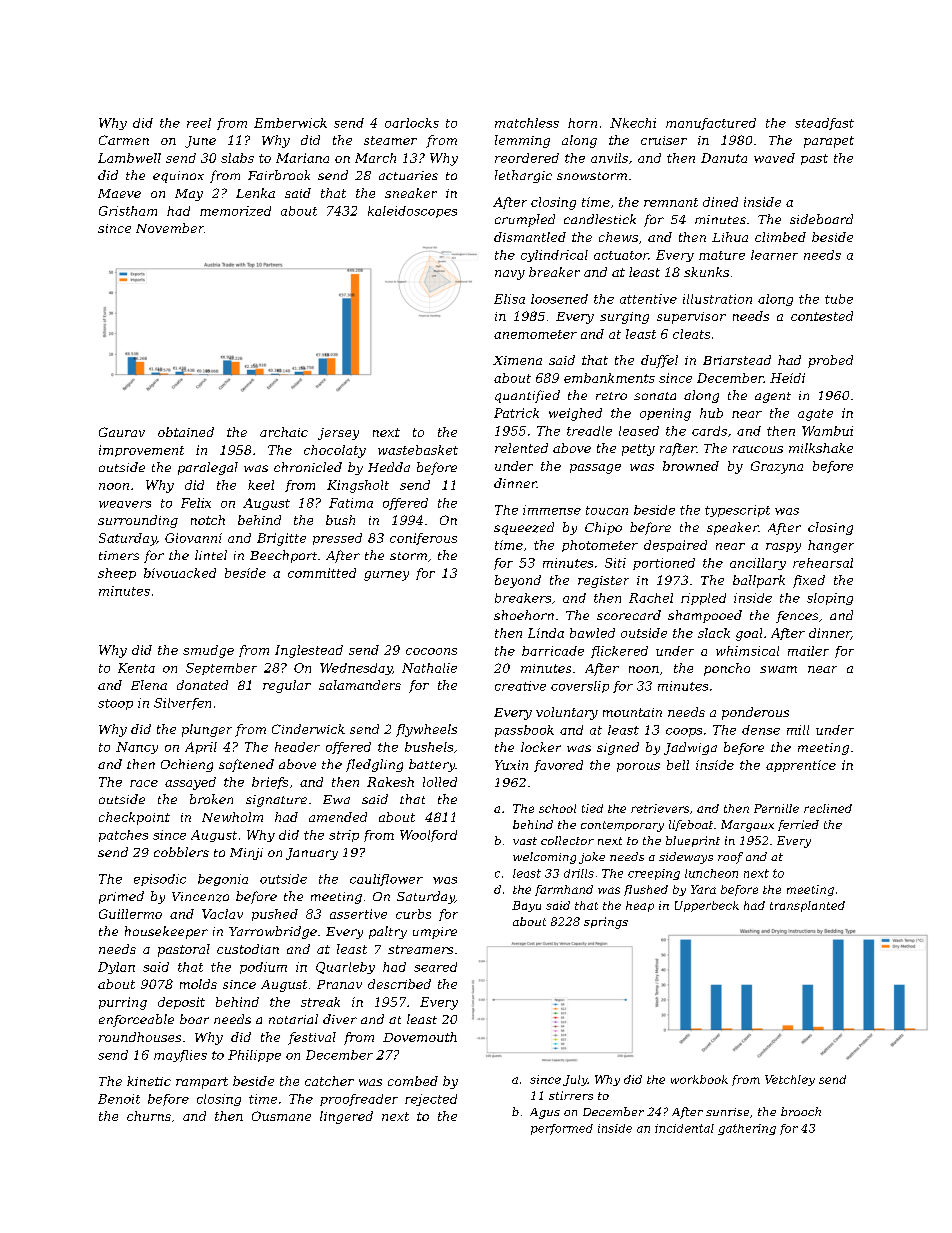 The image size is (952, 1233). Describe the element at coordinates (186, 432) in the screenshot. I see `obtained` at that location.
